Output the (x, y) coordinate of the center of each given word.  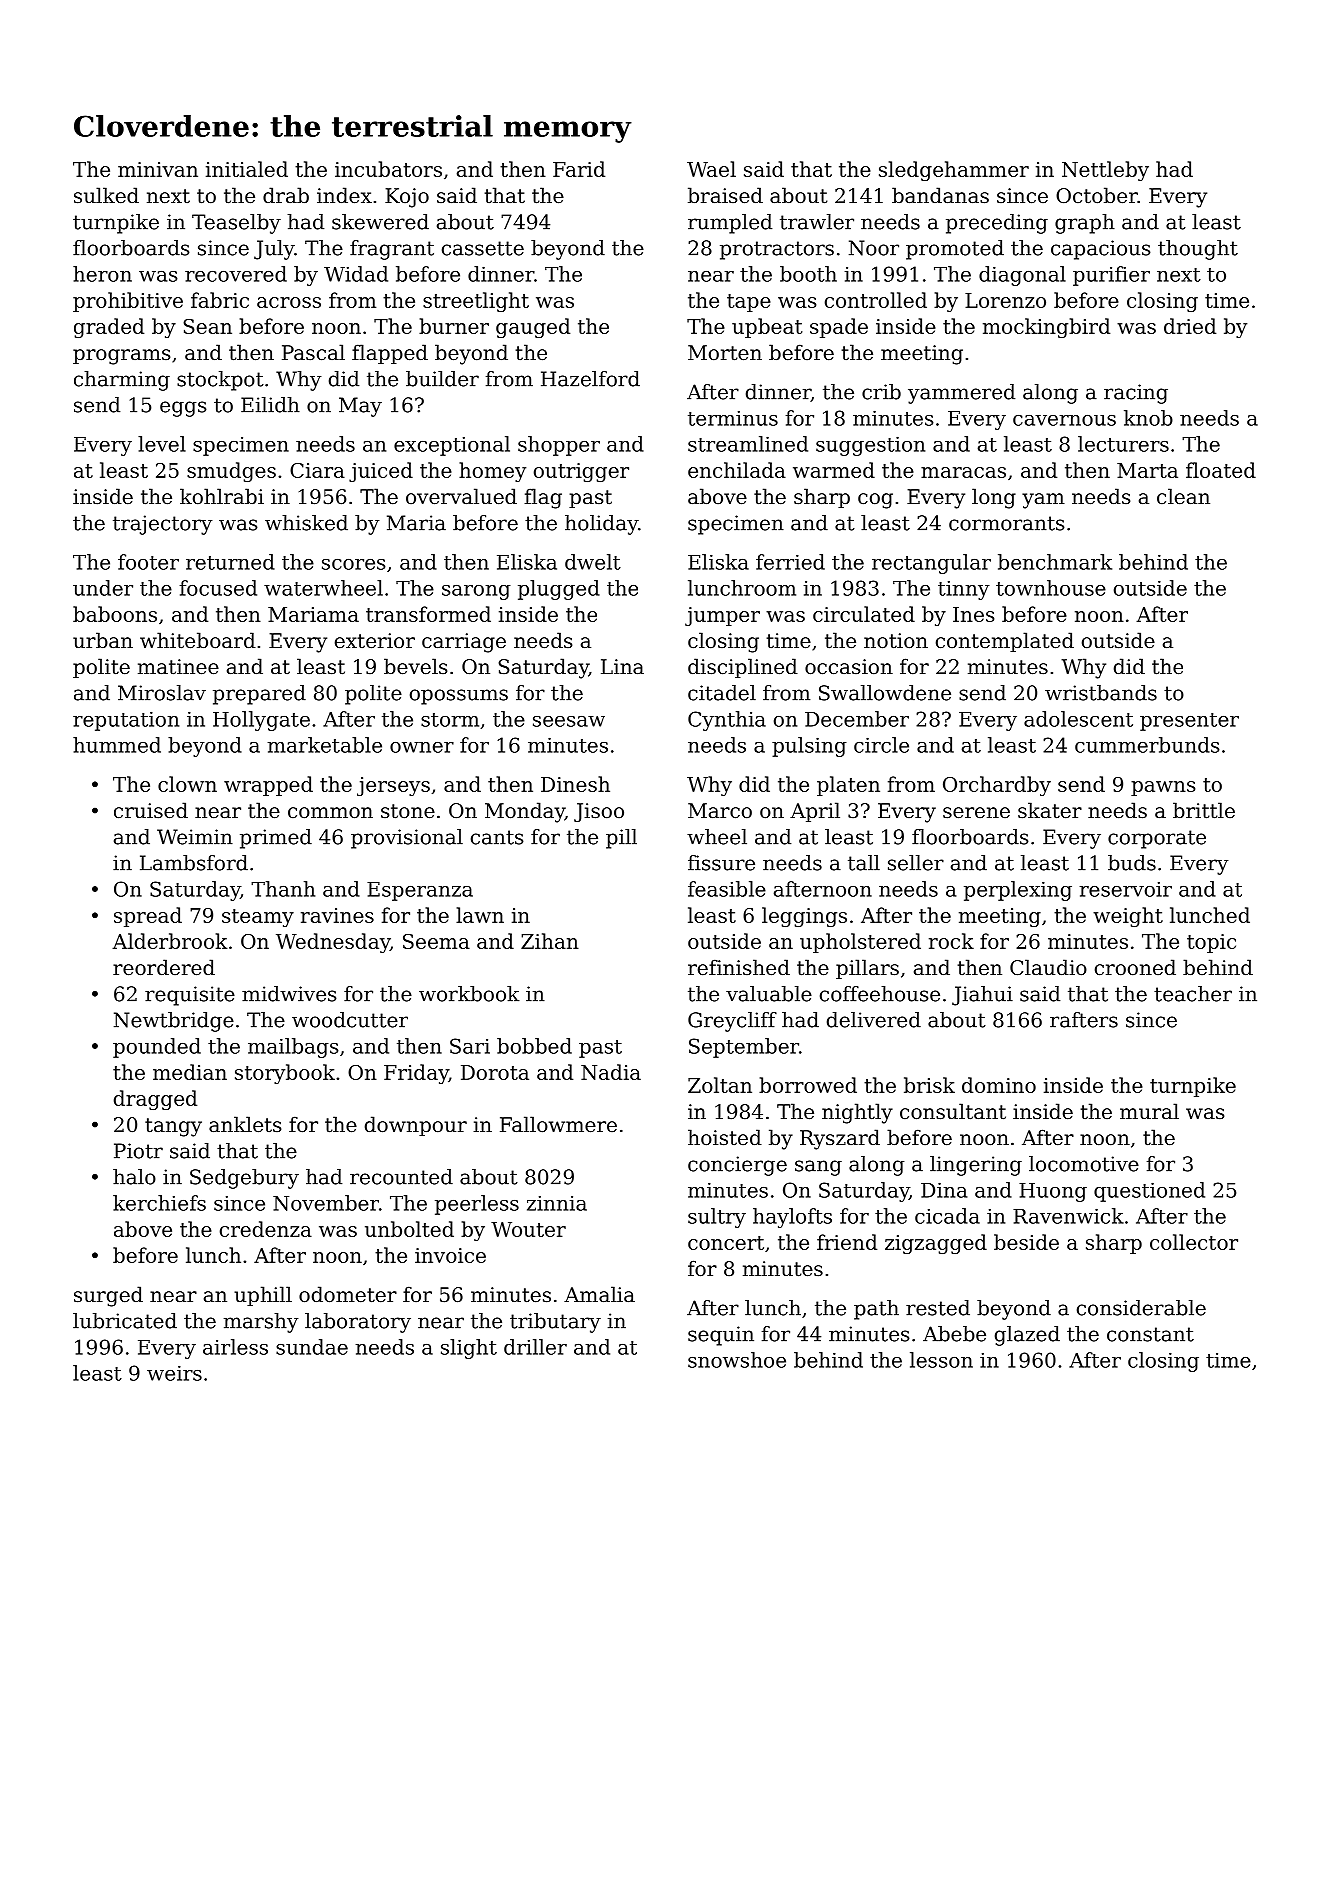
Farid (579, 169)
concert (726, 1243)
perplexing (1018, 891)
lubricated (125, 1321)
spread (148, 917)
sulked (106, 195)
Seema (436, 941)
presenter (1189, 722)
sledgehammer (954, 171)
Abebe (954, 1334)
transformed (428, 614)
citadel (722, 693)
